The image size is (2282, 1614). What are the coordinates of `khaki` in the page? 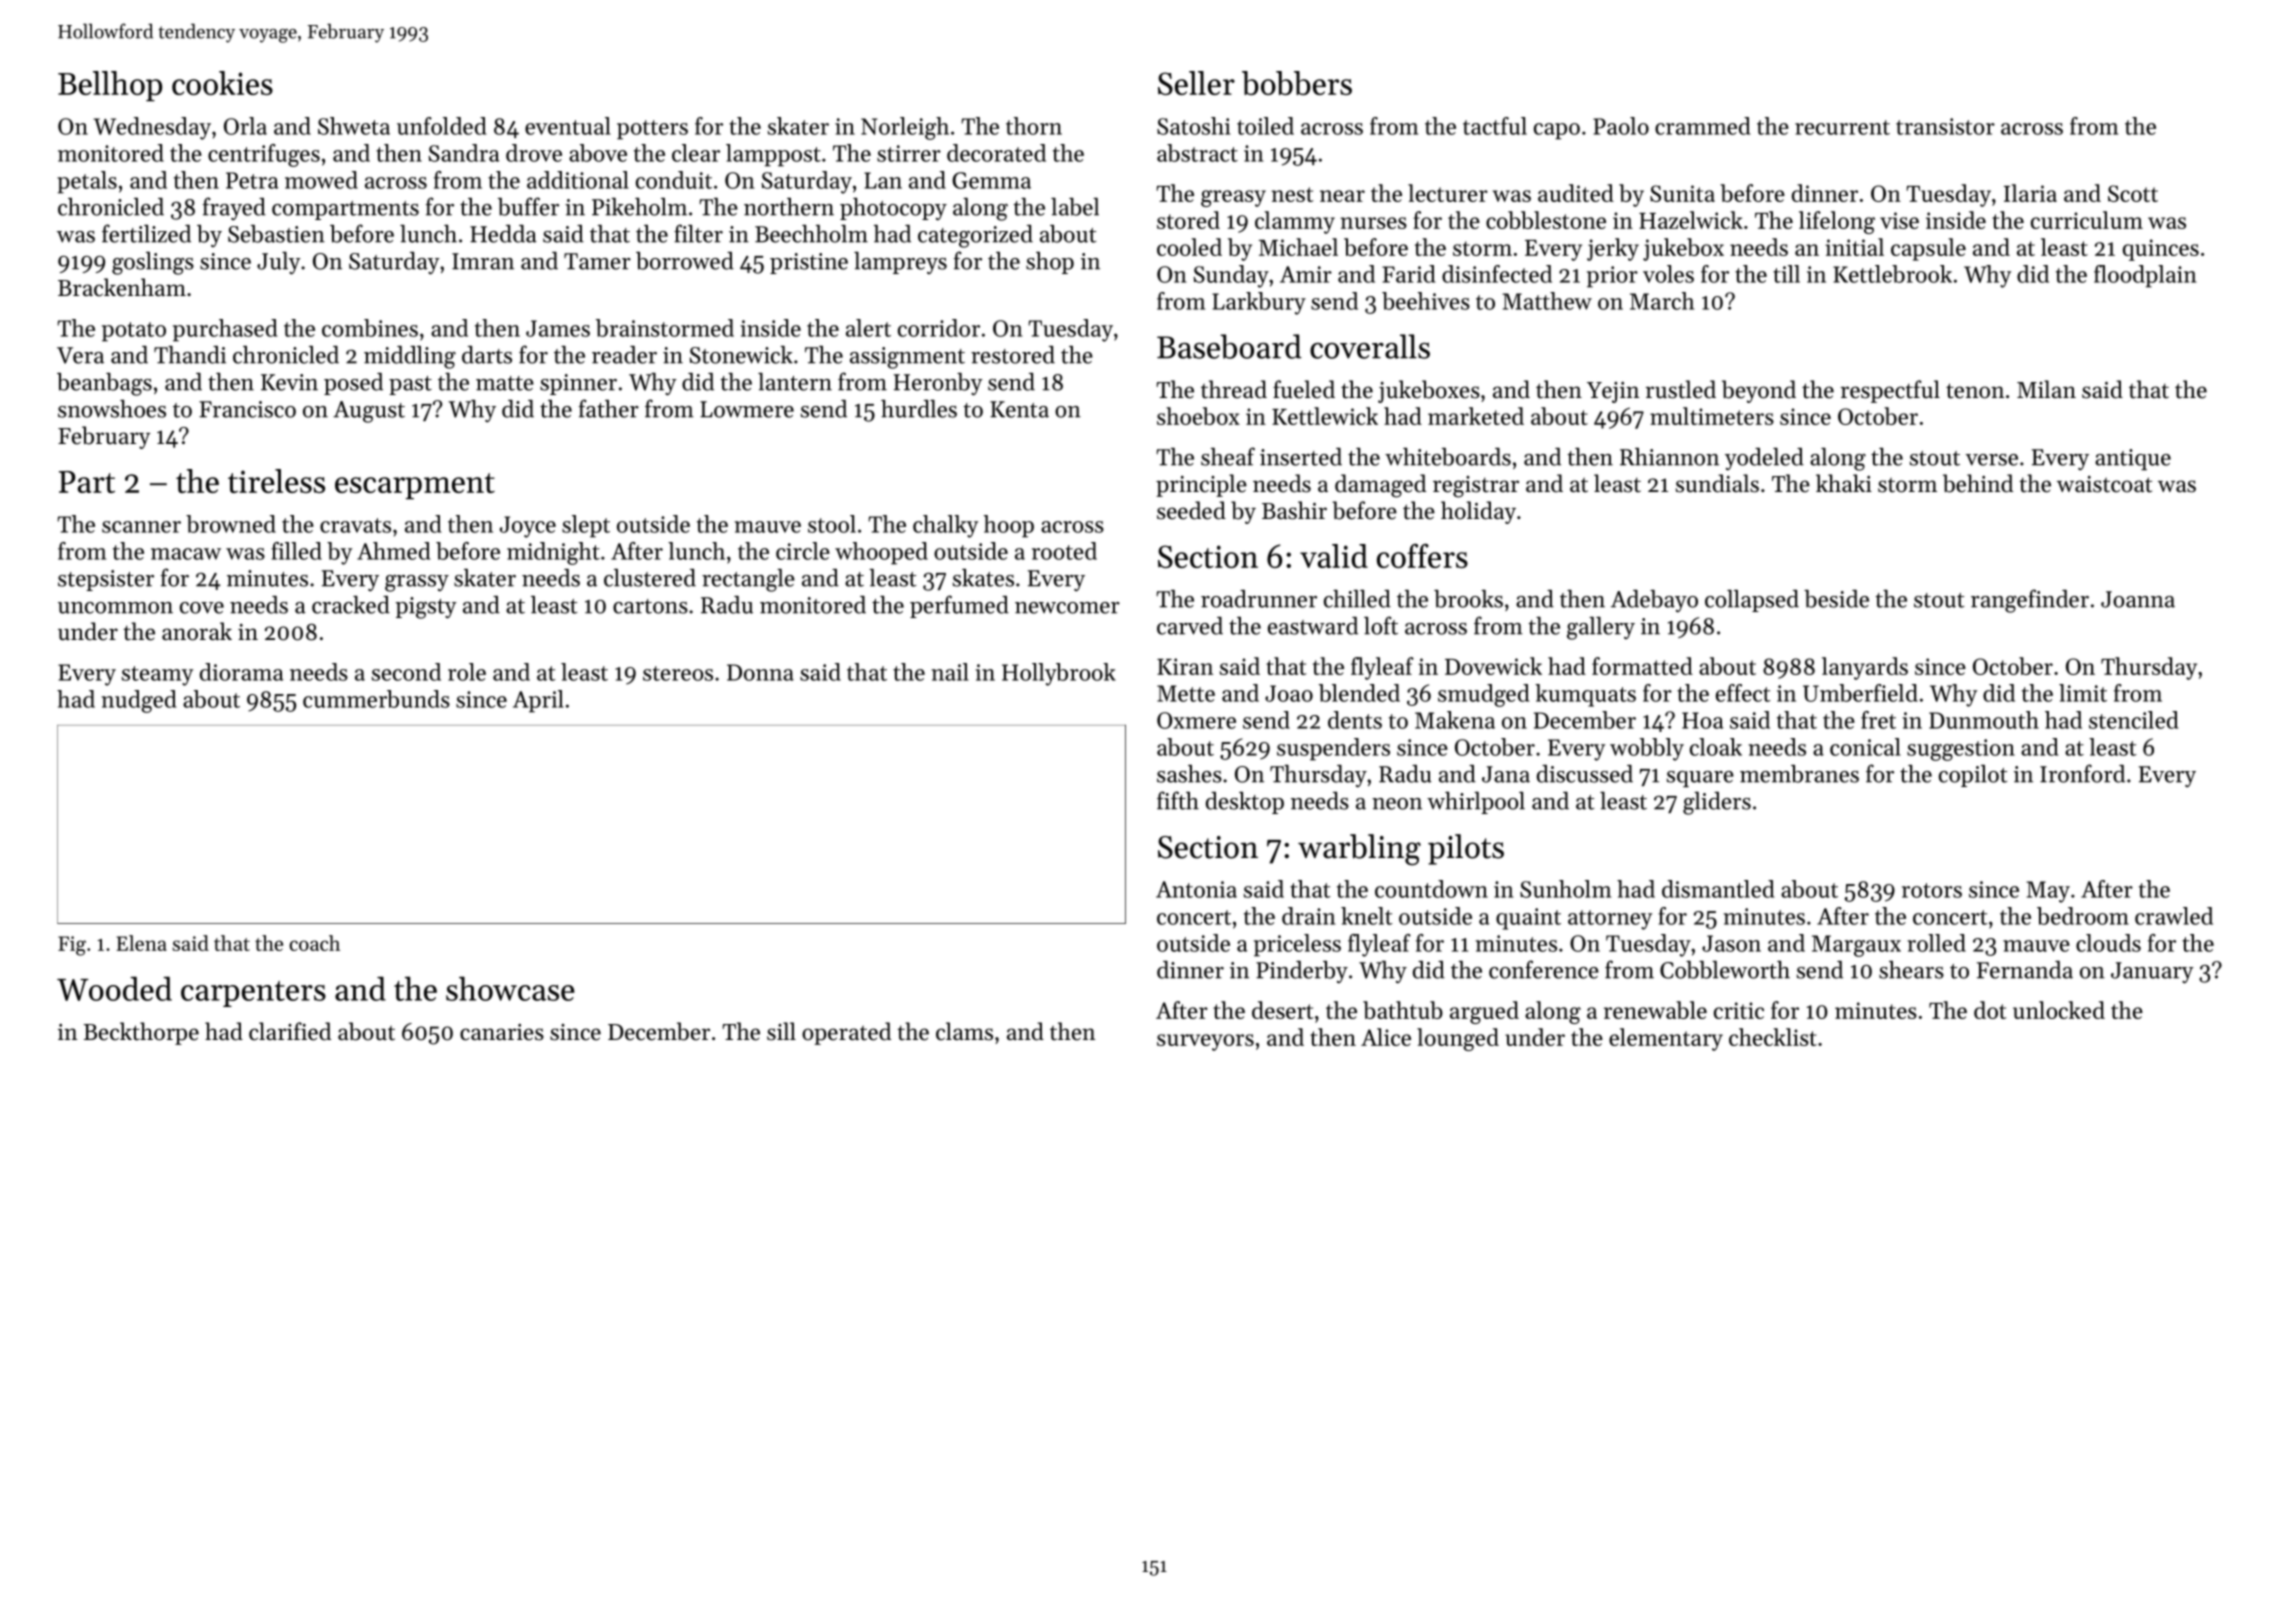 It's located at (1844, 483).
